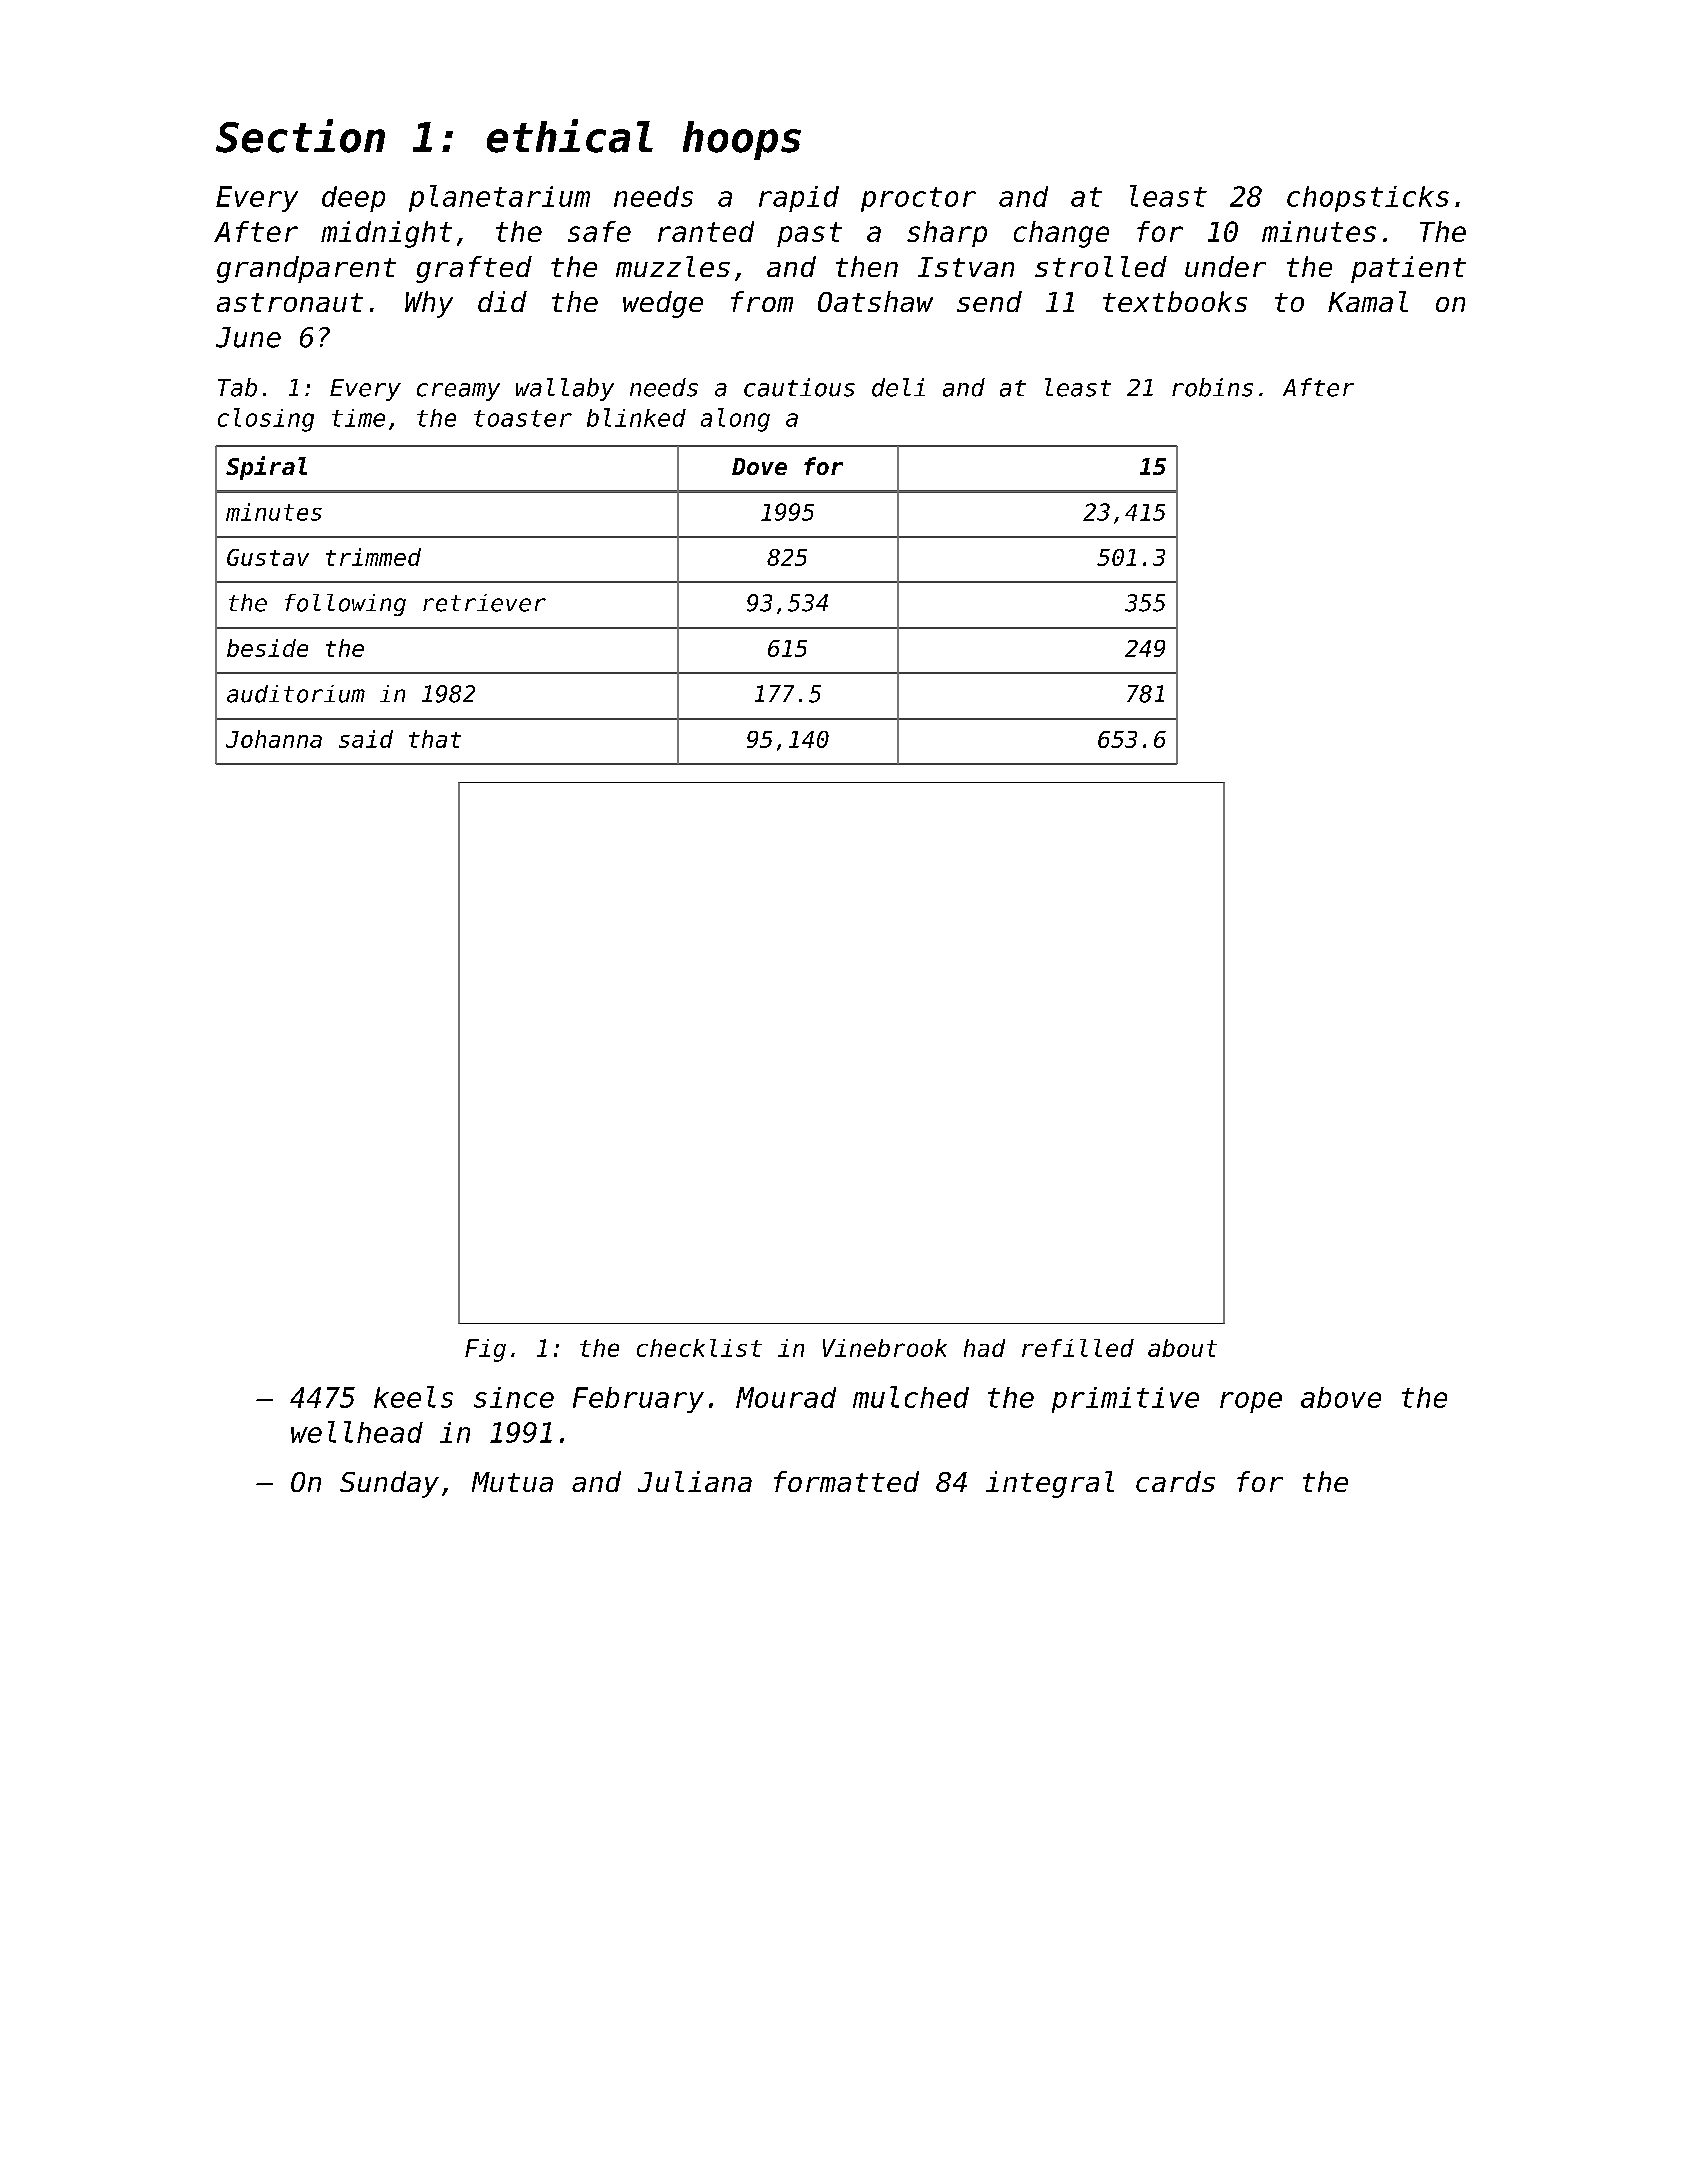 The height and width of the page is (2178, 1683). What do you see at coordinates (1212, 387) in the page?
I see `robins` at bounding box center [1212, 387].
